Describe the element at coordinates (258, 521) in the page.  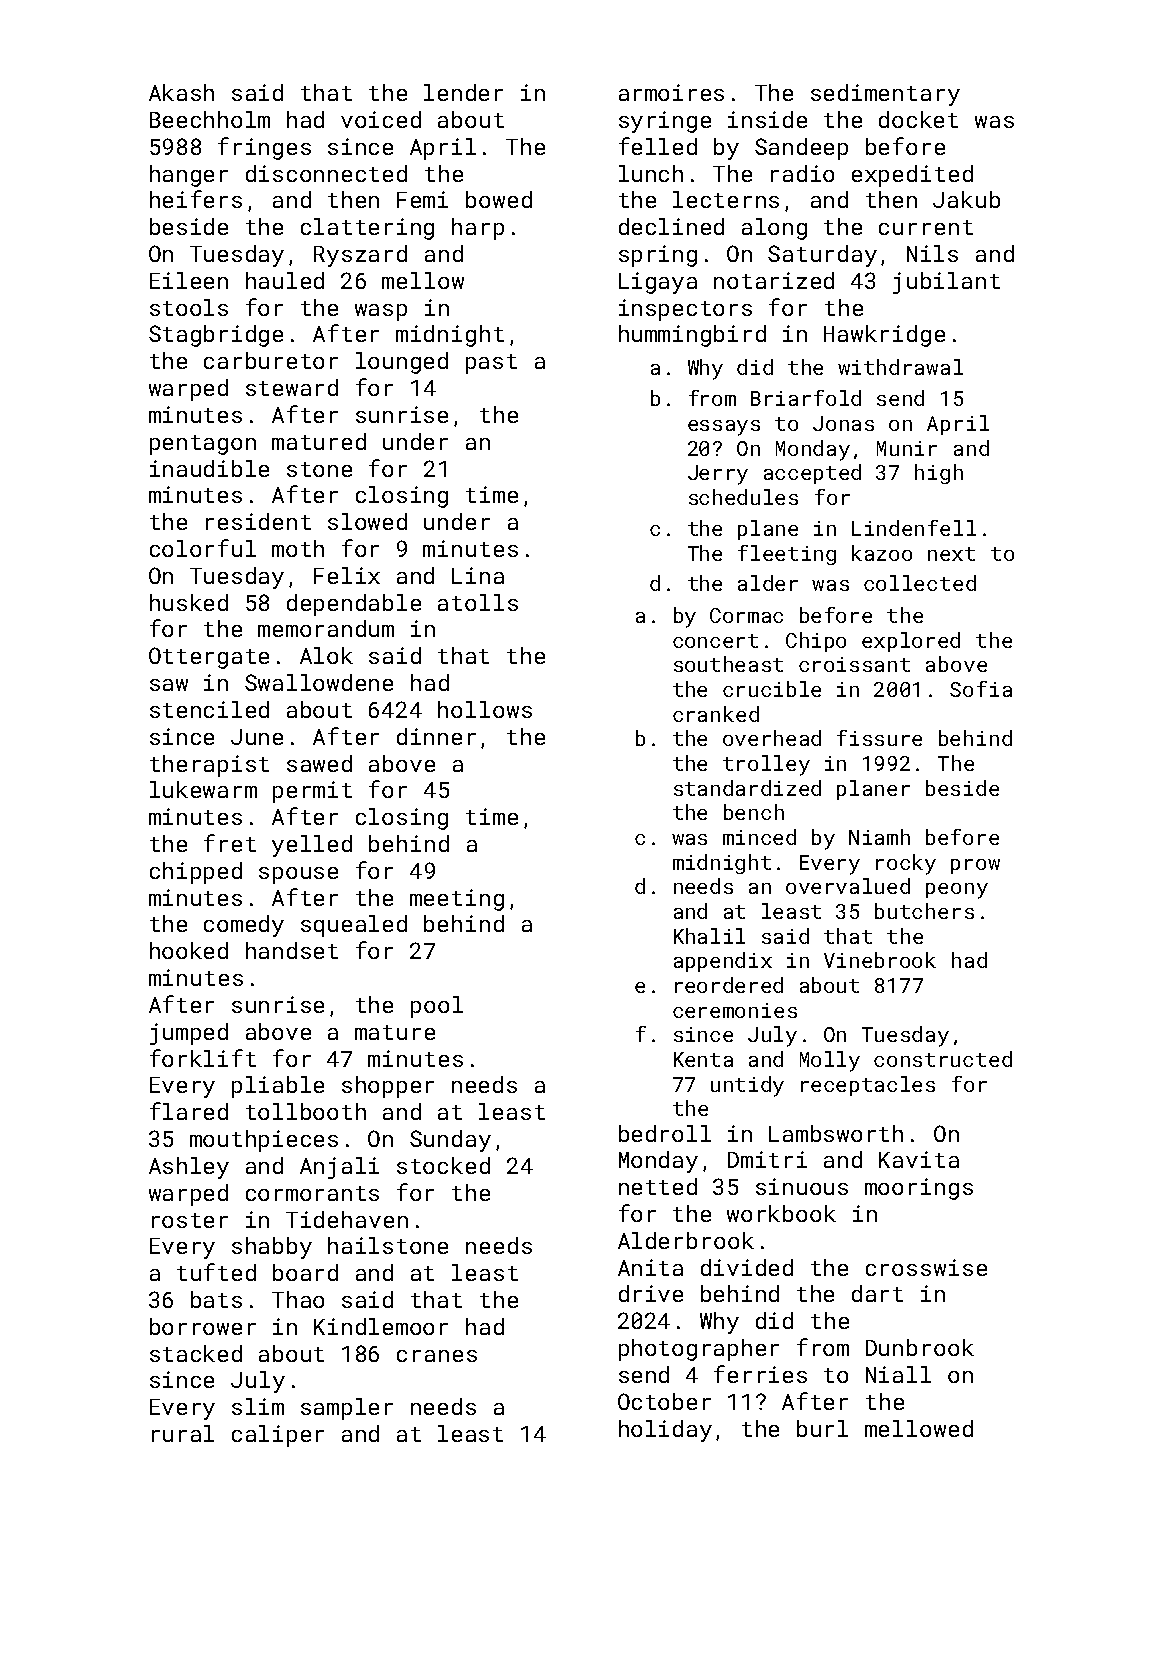
I see `resident` at that location.
